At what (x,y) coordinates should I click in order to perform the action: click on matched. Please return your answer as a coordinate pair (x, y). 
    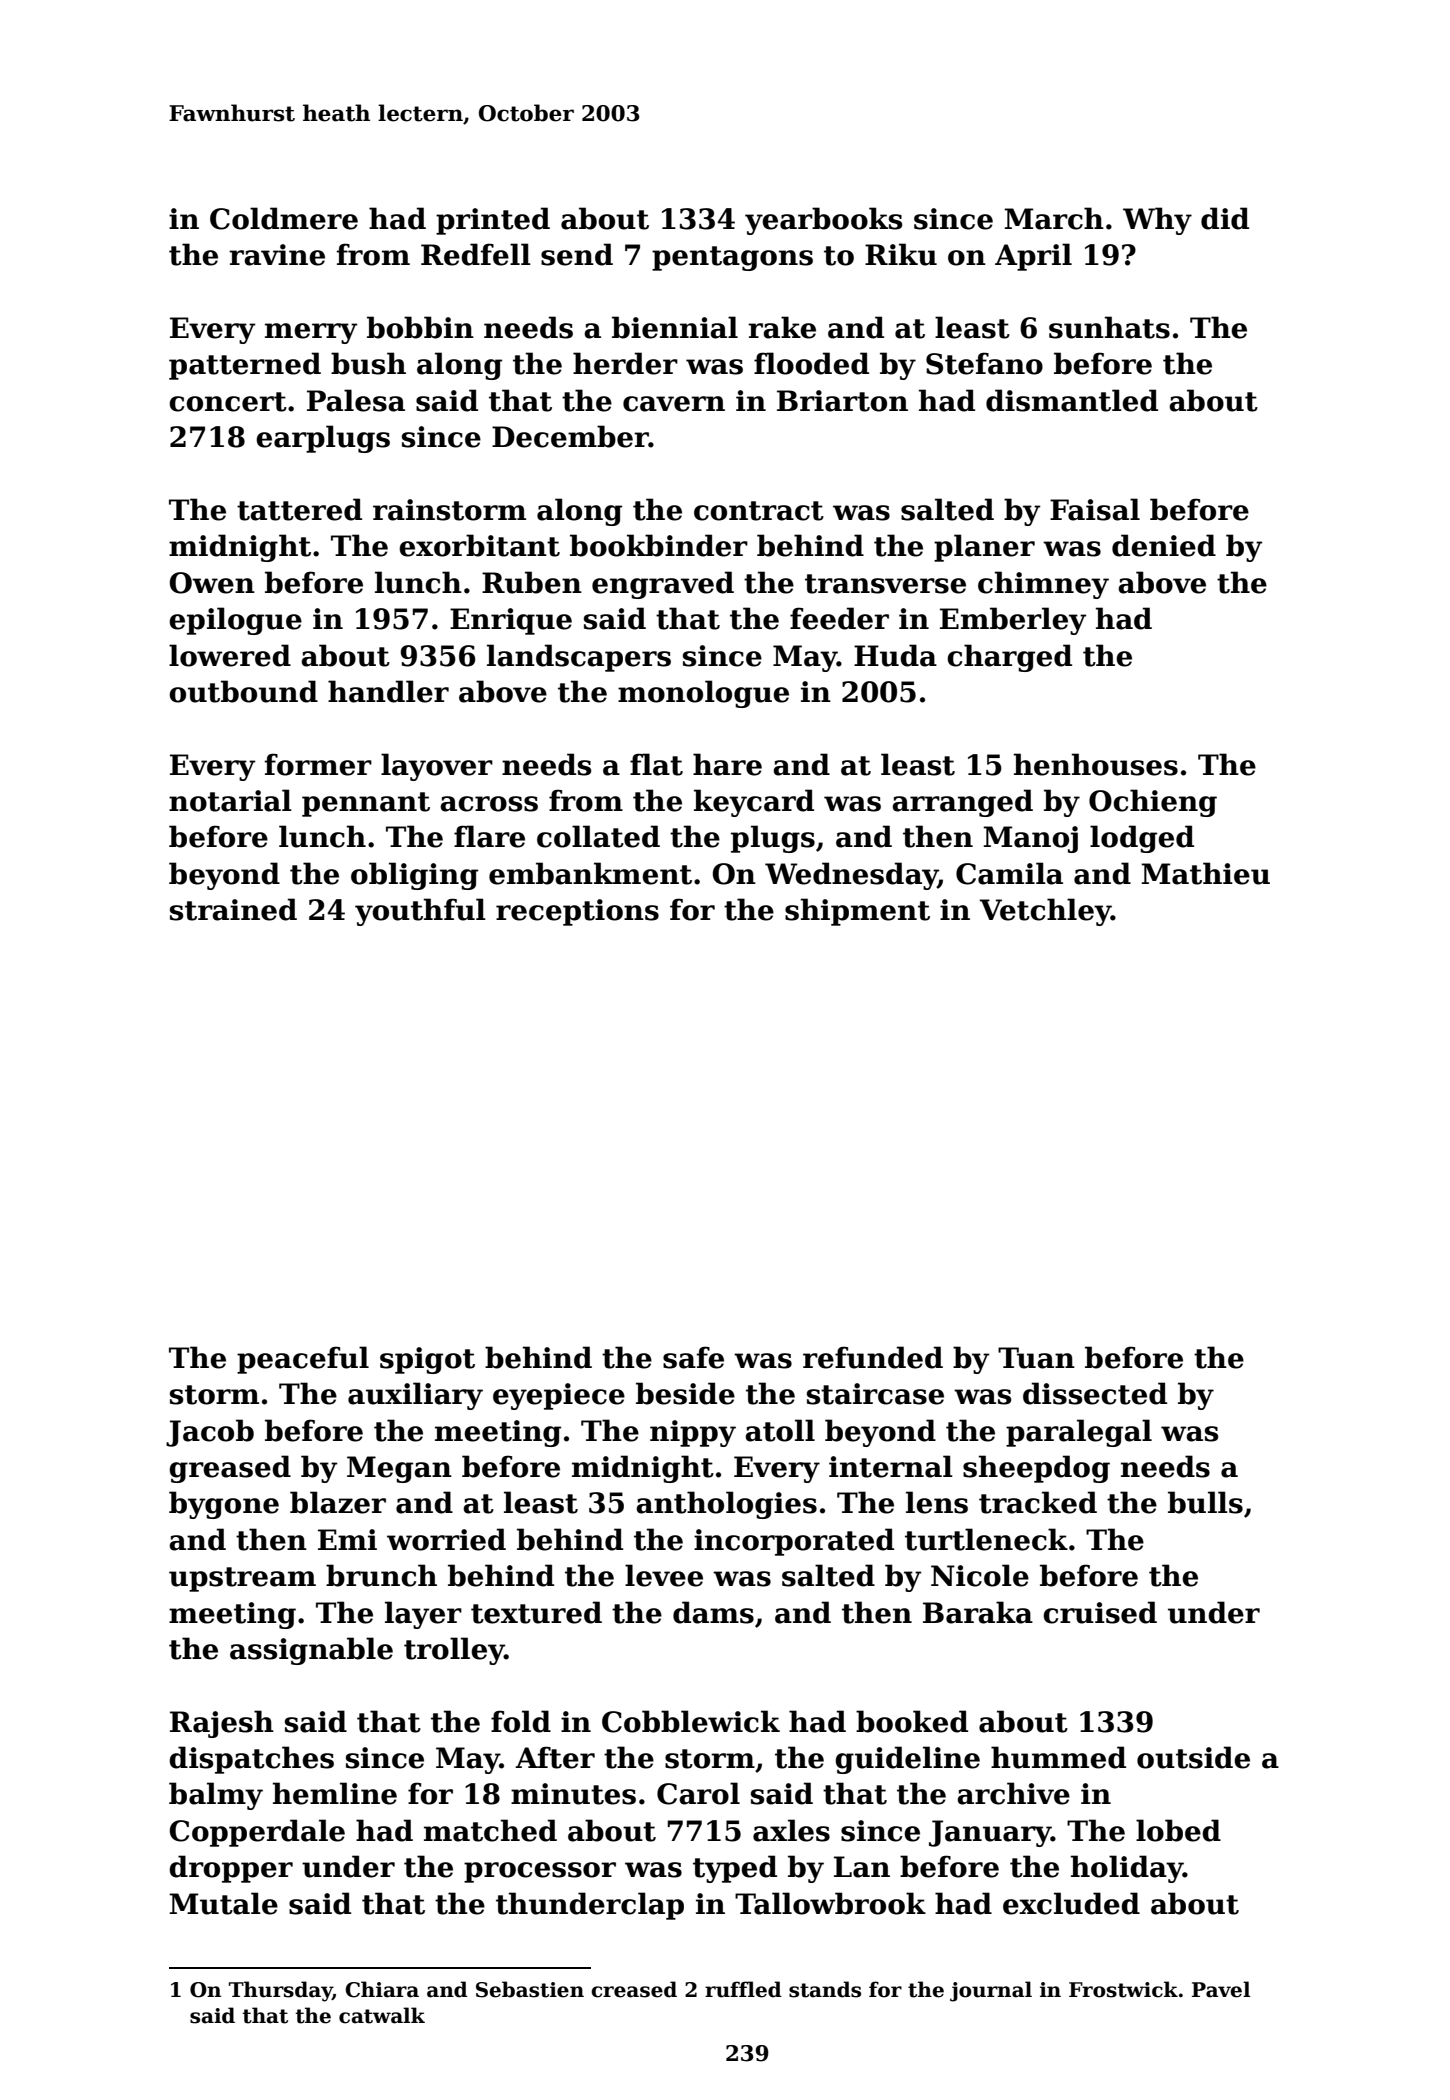
    Looking at the image, I should click on (490, 1830).
